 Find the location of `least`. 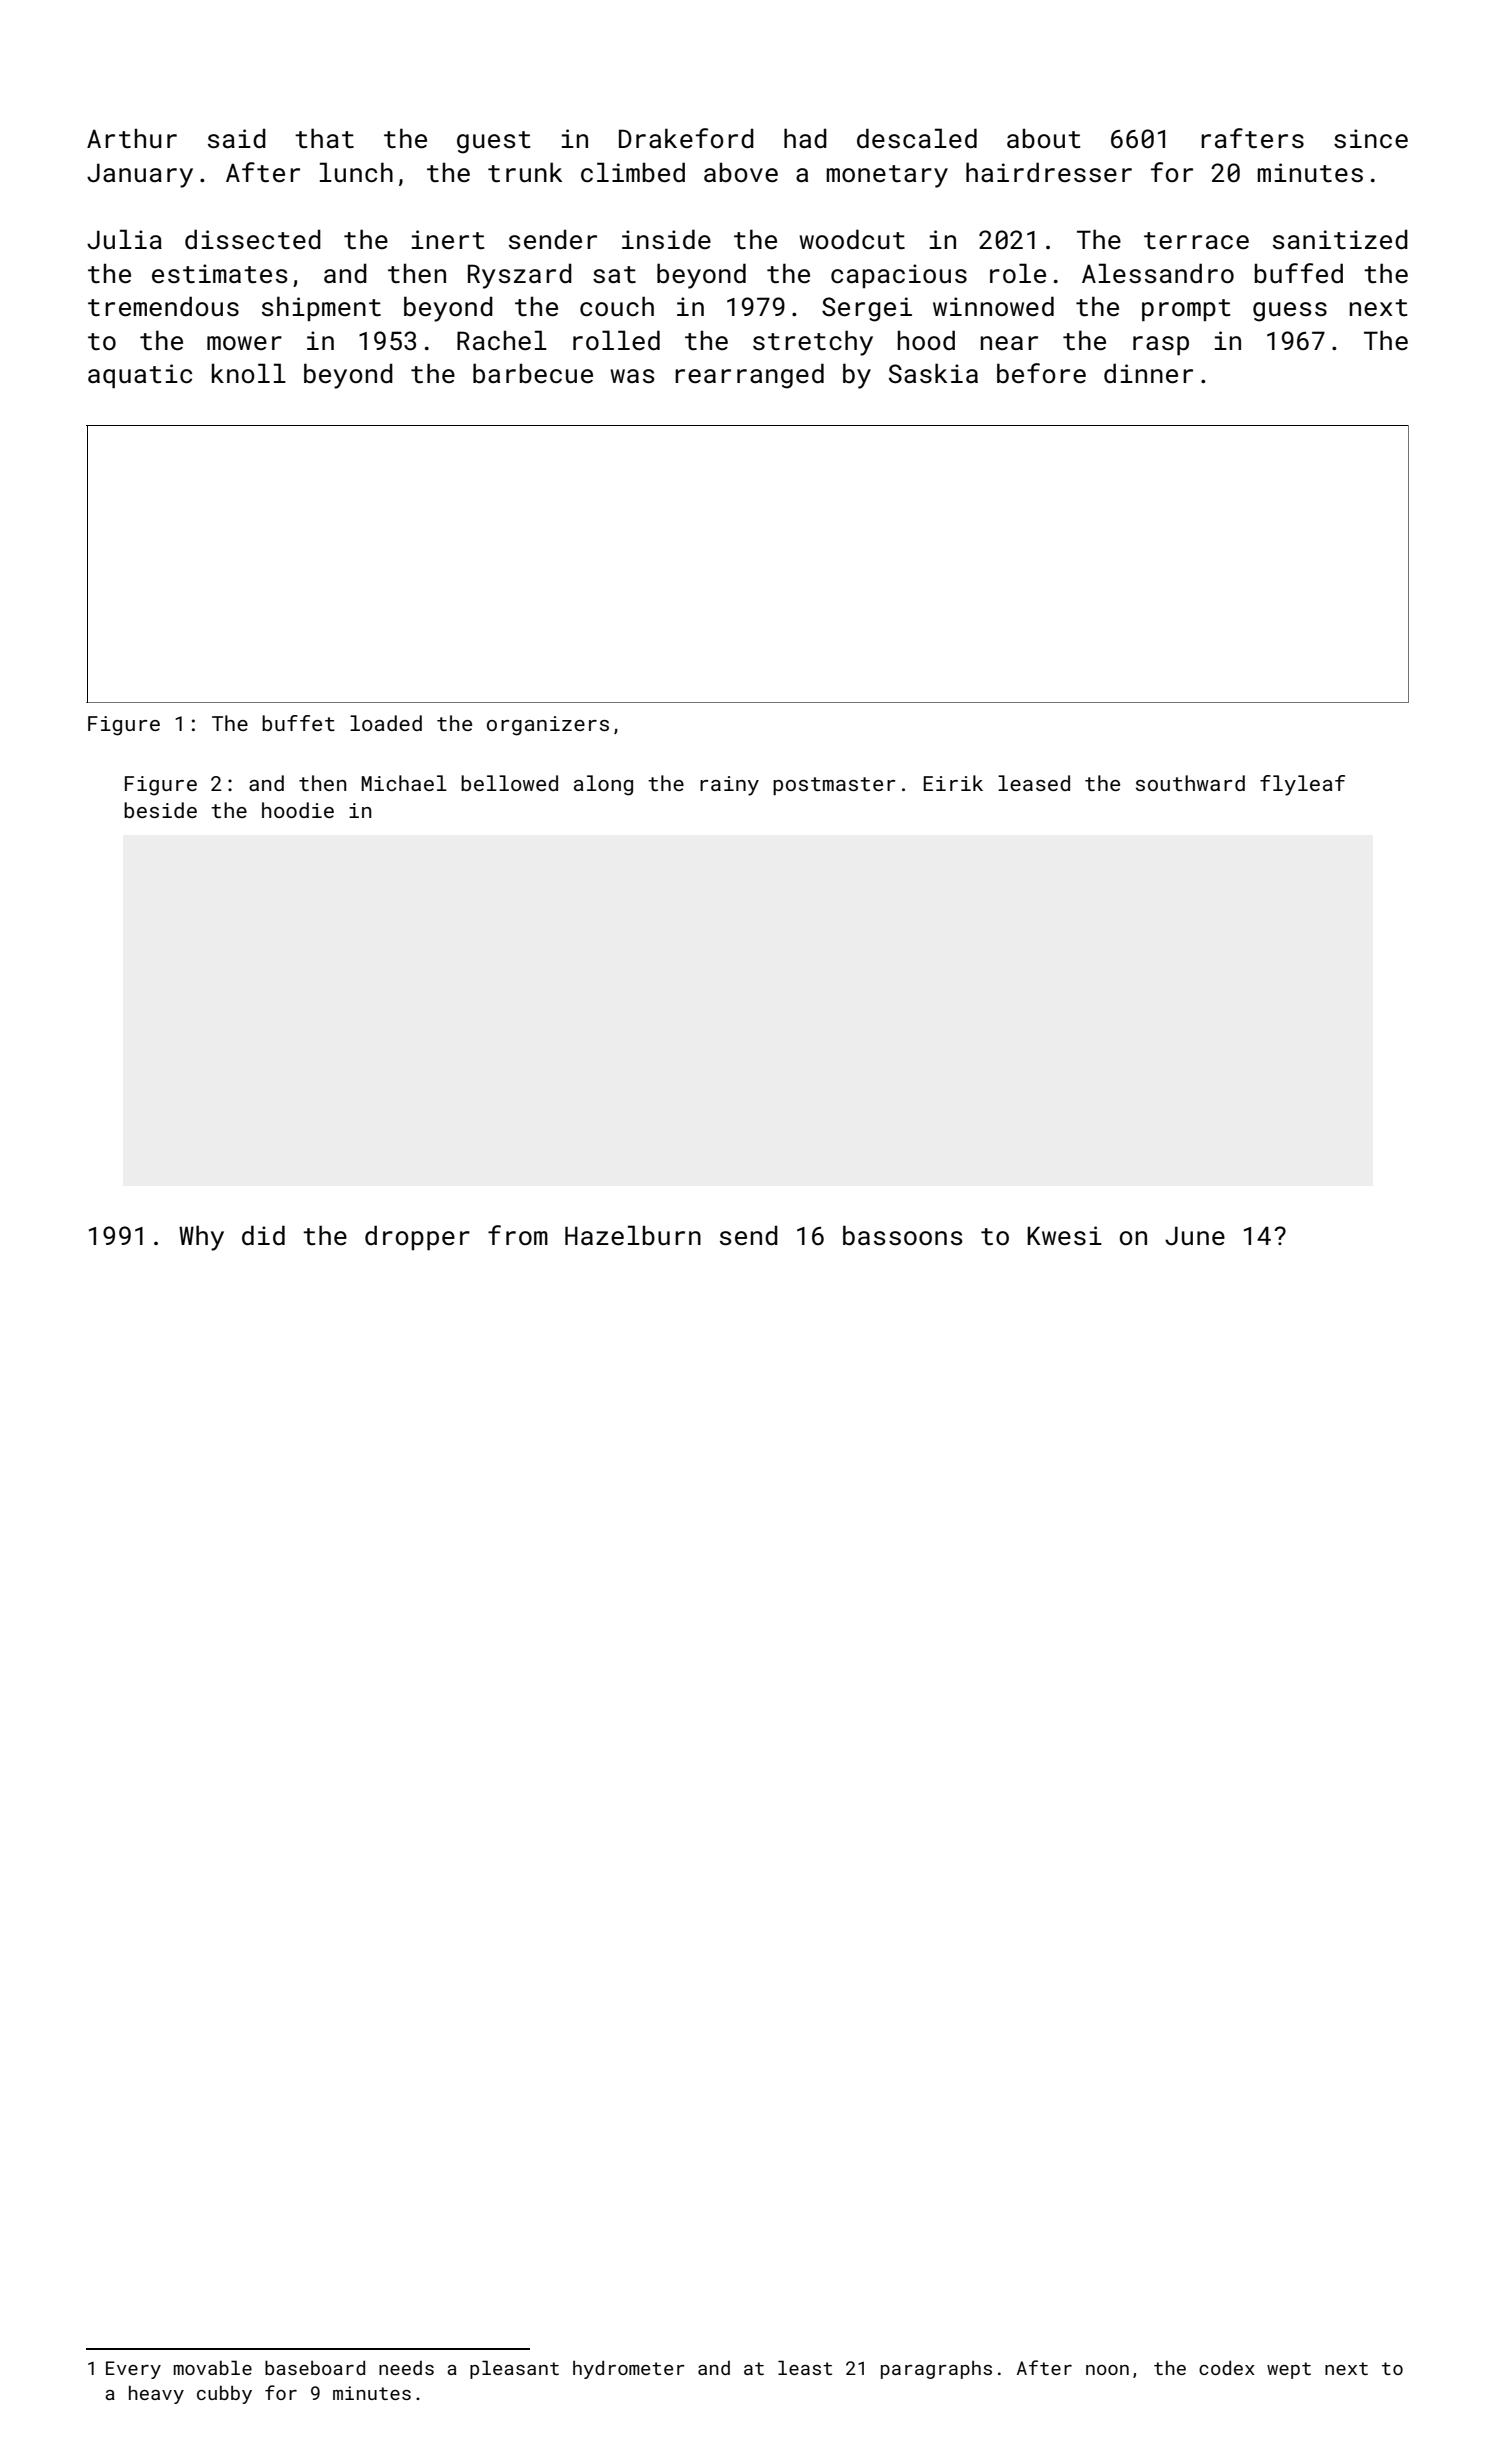

least is located at coordinates (805, 2367).
